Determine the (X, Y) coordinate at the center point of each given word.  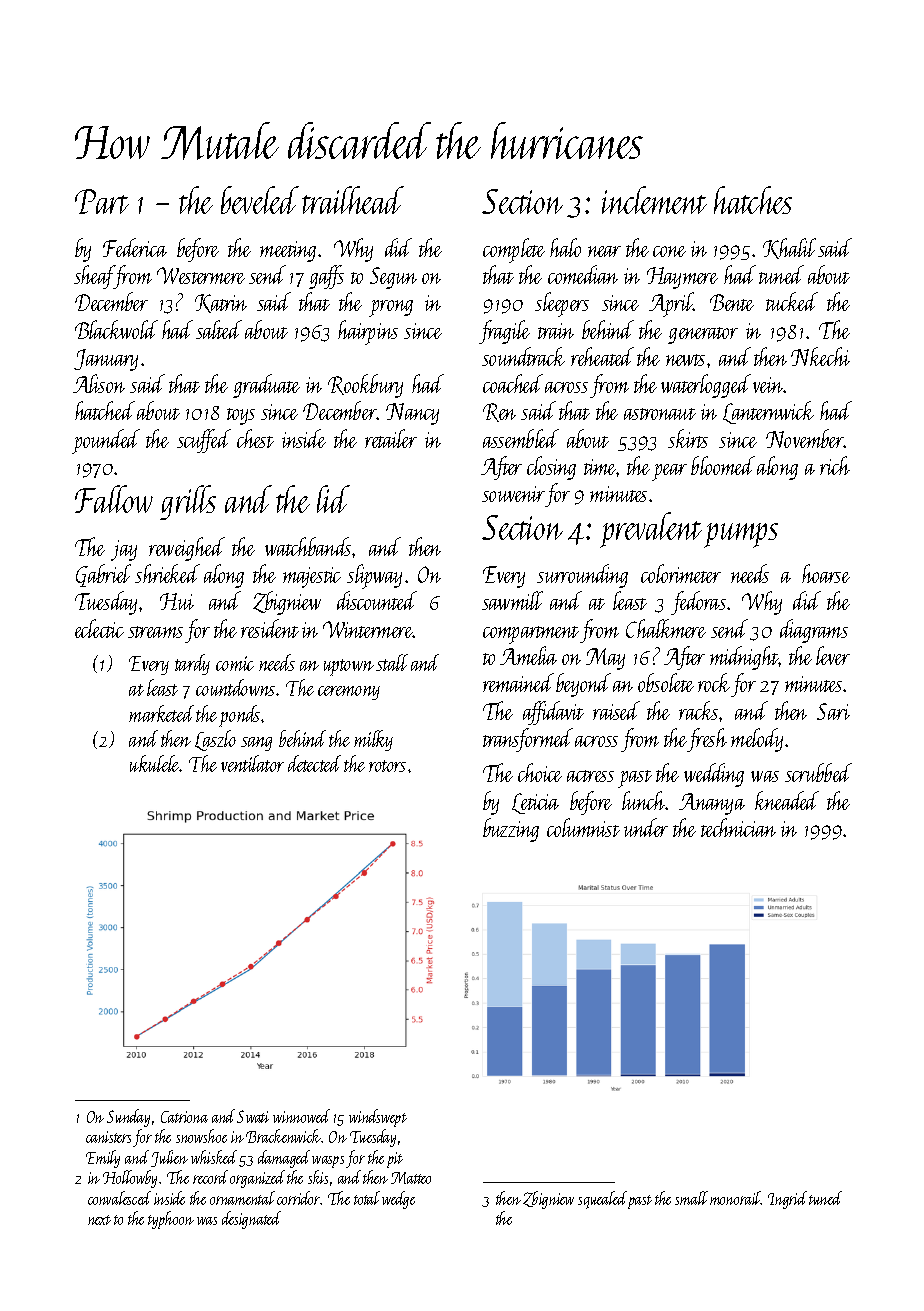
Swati (253, 1116)
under (646, 827)
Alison (99, 383)
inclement (654, 200)
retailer (391, 438)
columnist (583, 827)
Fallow (114, 499)
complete (514, 250)
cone (669, 251)
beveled (260, 200)
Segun (393, 278)
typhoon (171, 1220)
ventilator (252, 763)
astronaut (660, 414)
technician (738, 827)
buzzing (511, 830)
